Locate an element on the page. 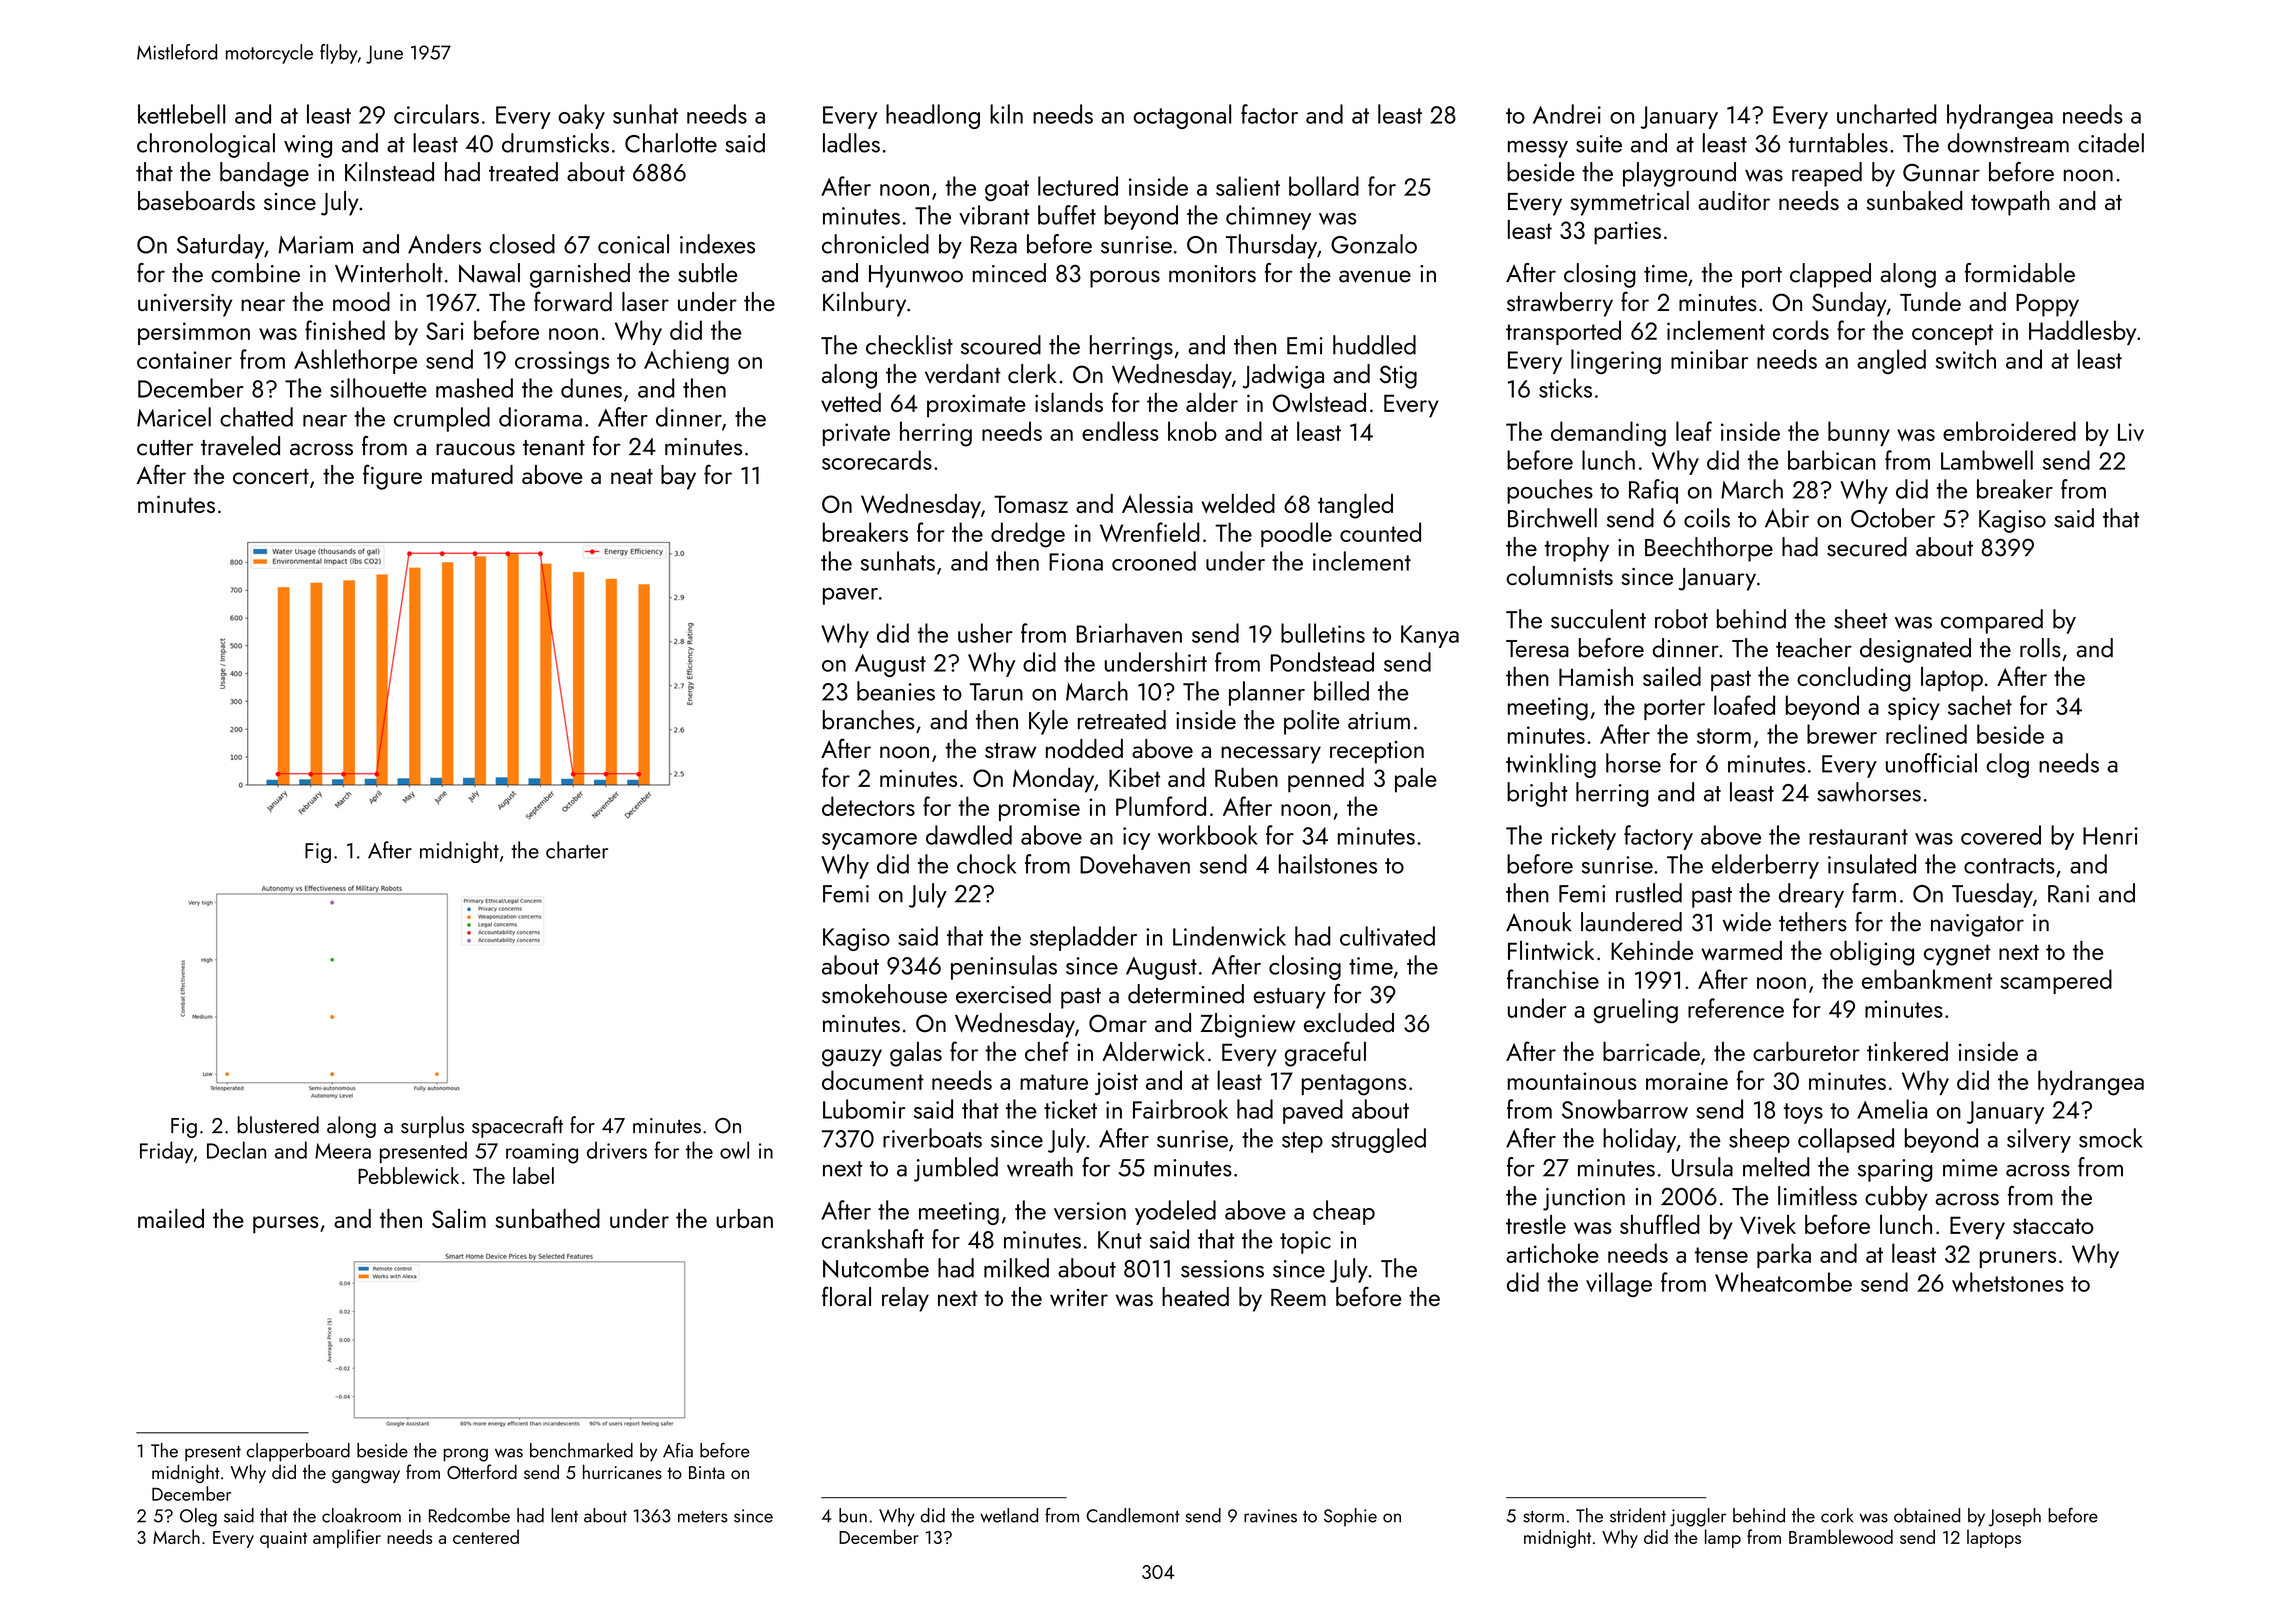  octagonal is located at coordinates (1182, 116).
